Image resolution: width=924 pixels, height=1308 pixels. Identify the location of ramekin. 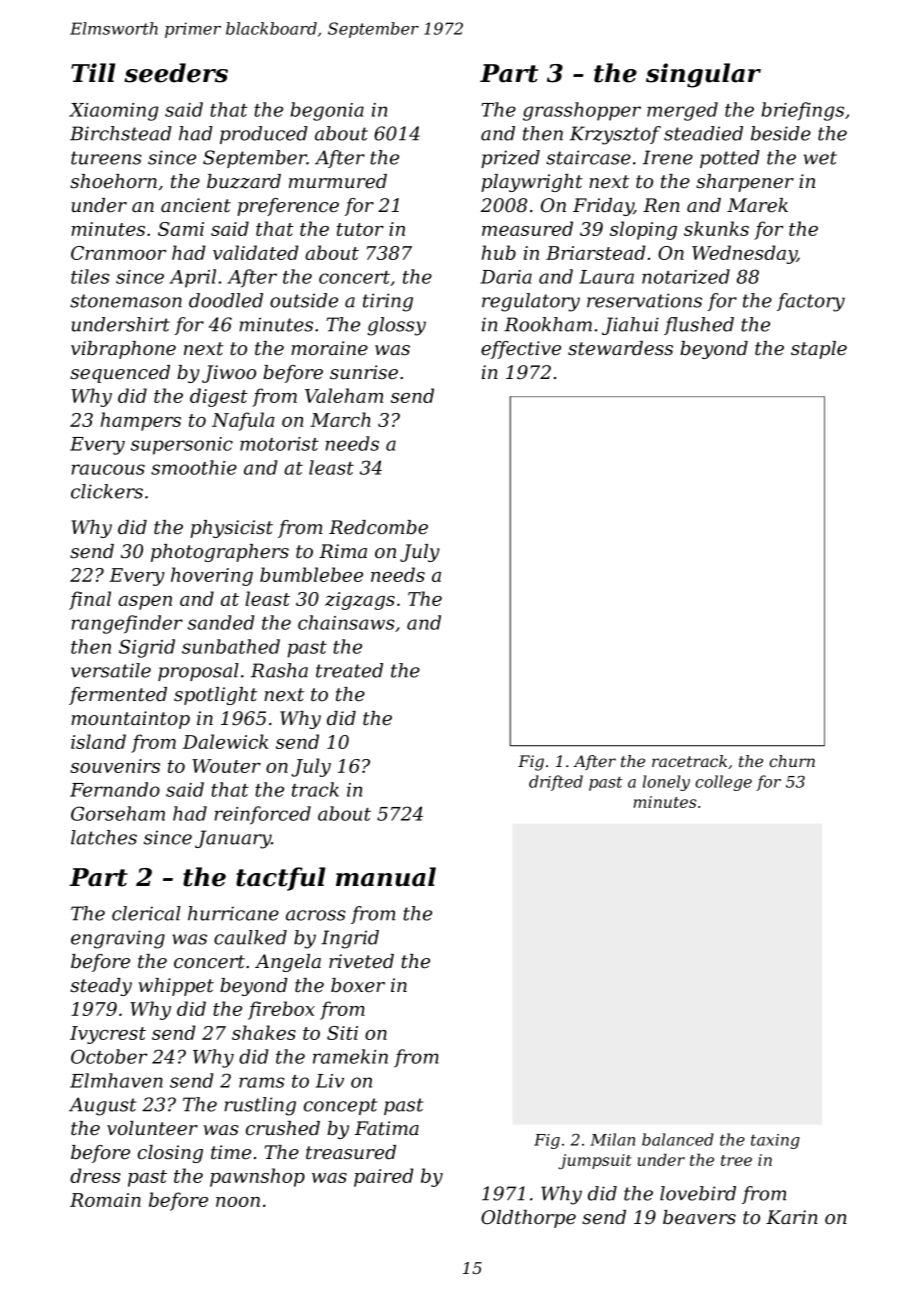
(350, 1056).
